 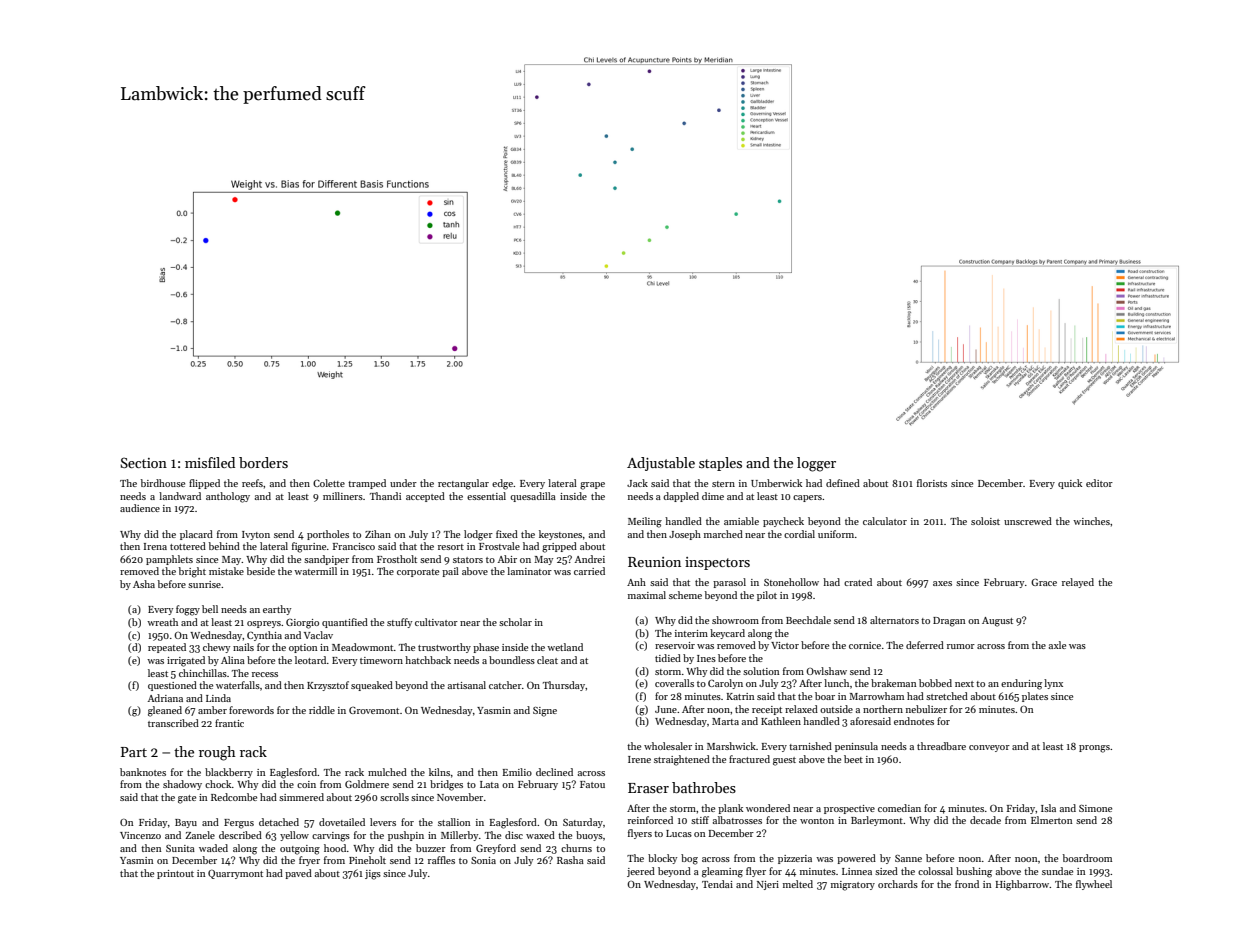 I want to click on essential, so click(x=486, y=496).
